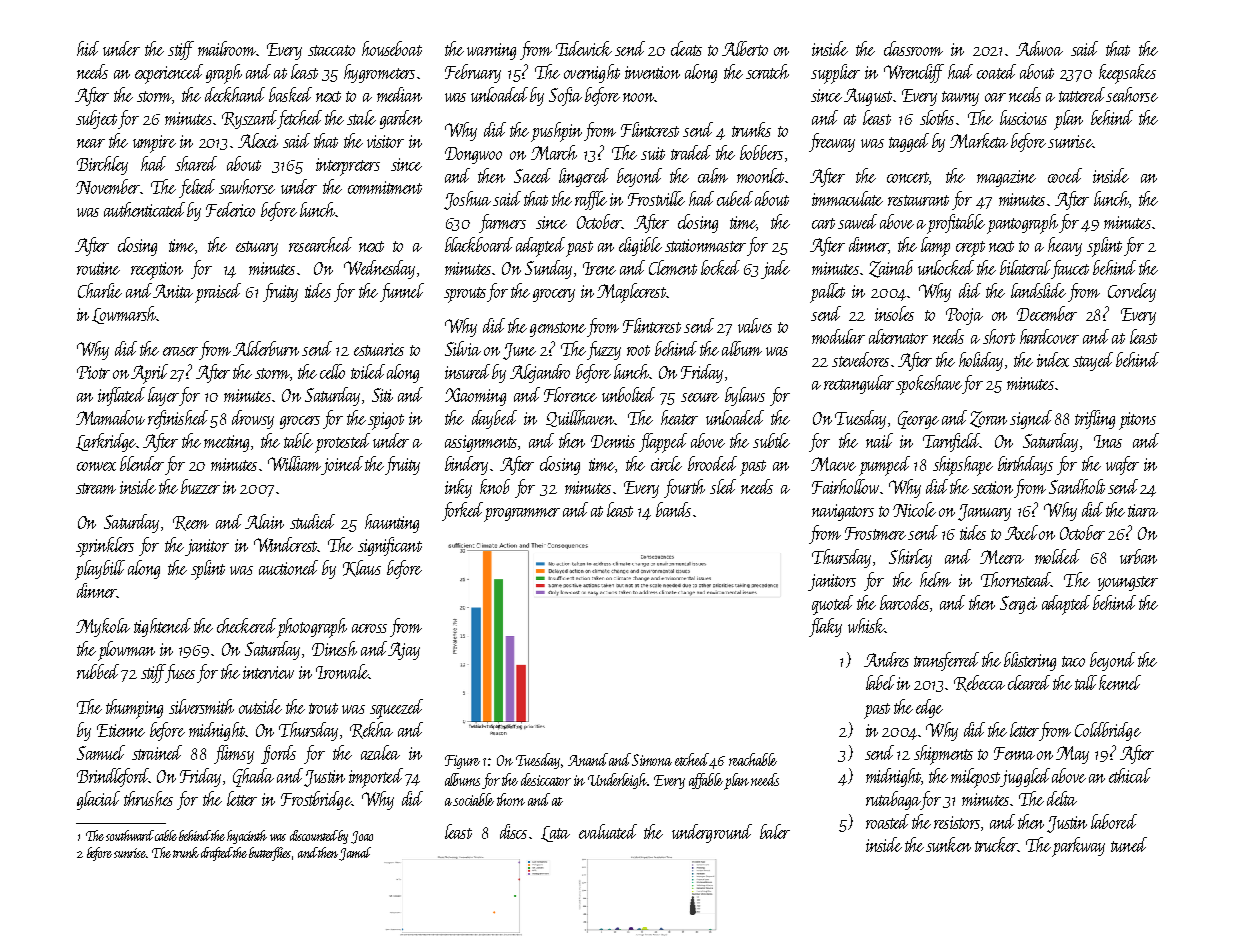  Describe the element at coordinates (246, 625) in the screenshot. I see `checkered` at that location.
